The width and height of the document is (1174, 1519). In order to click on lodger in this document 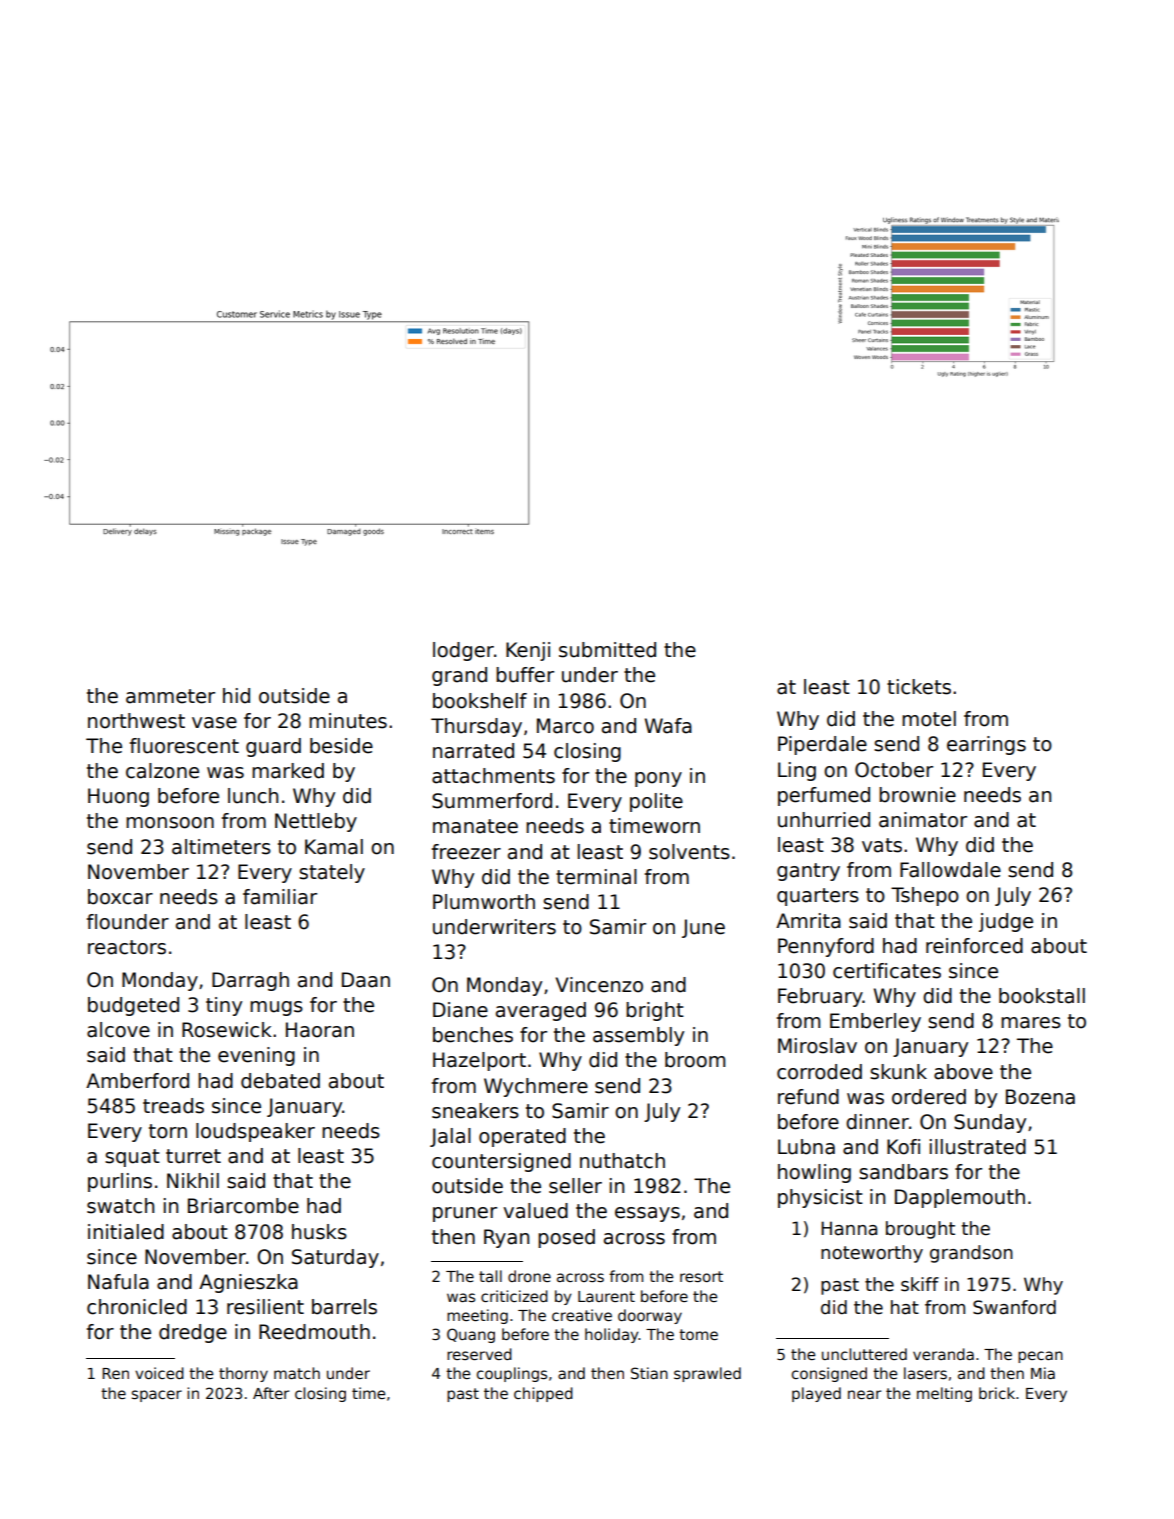, I will do `click(463, 651)`.
